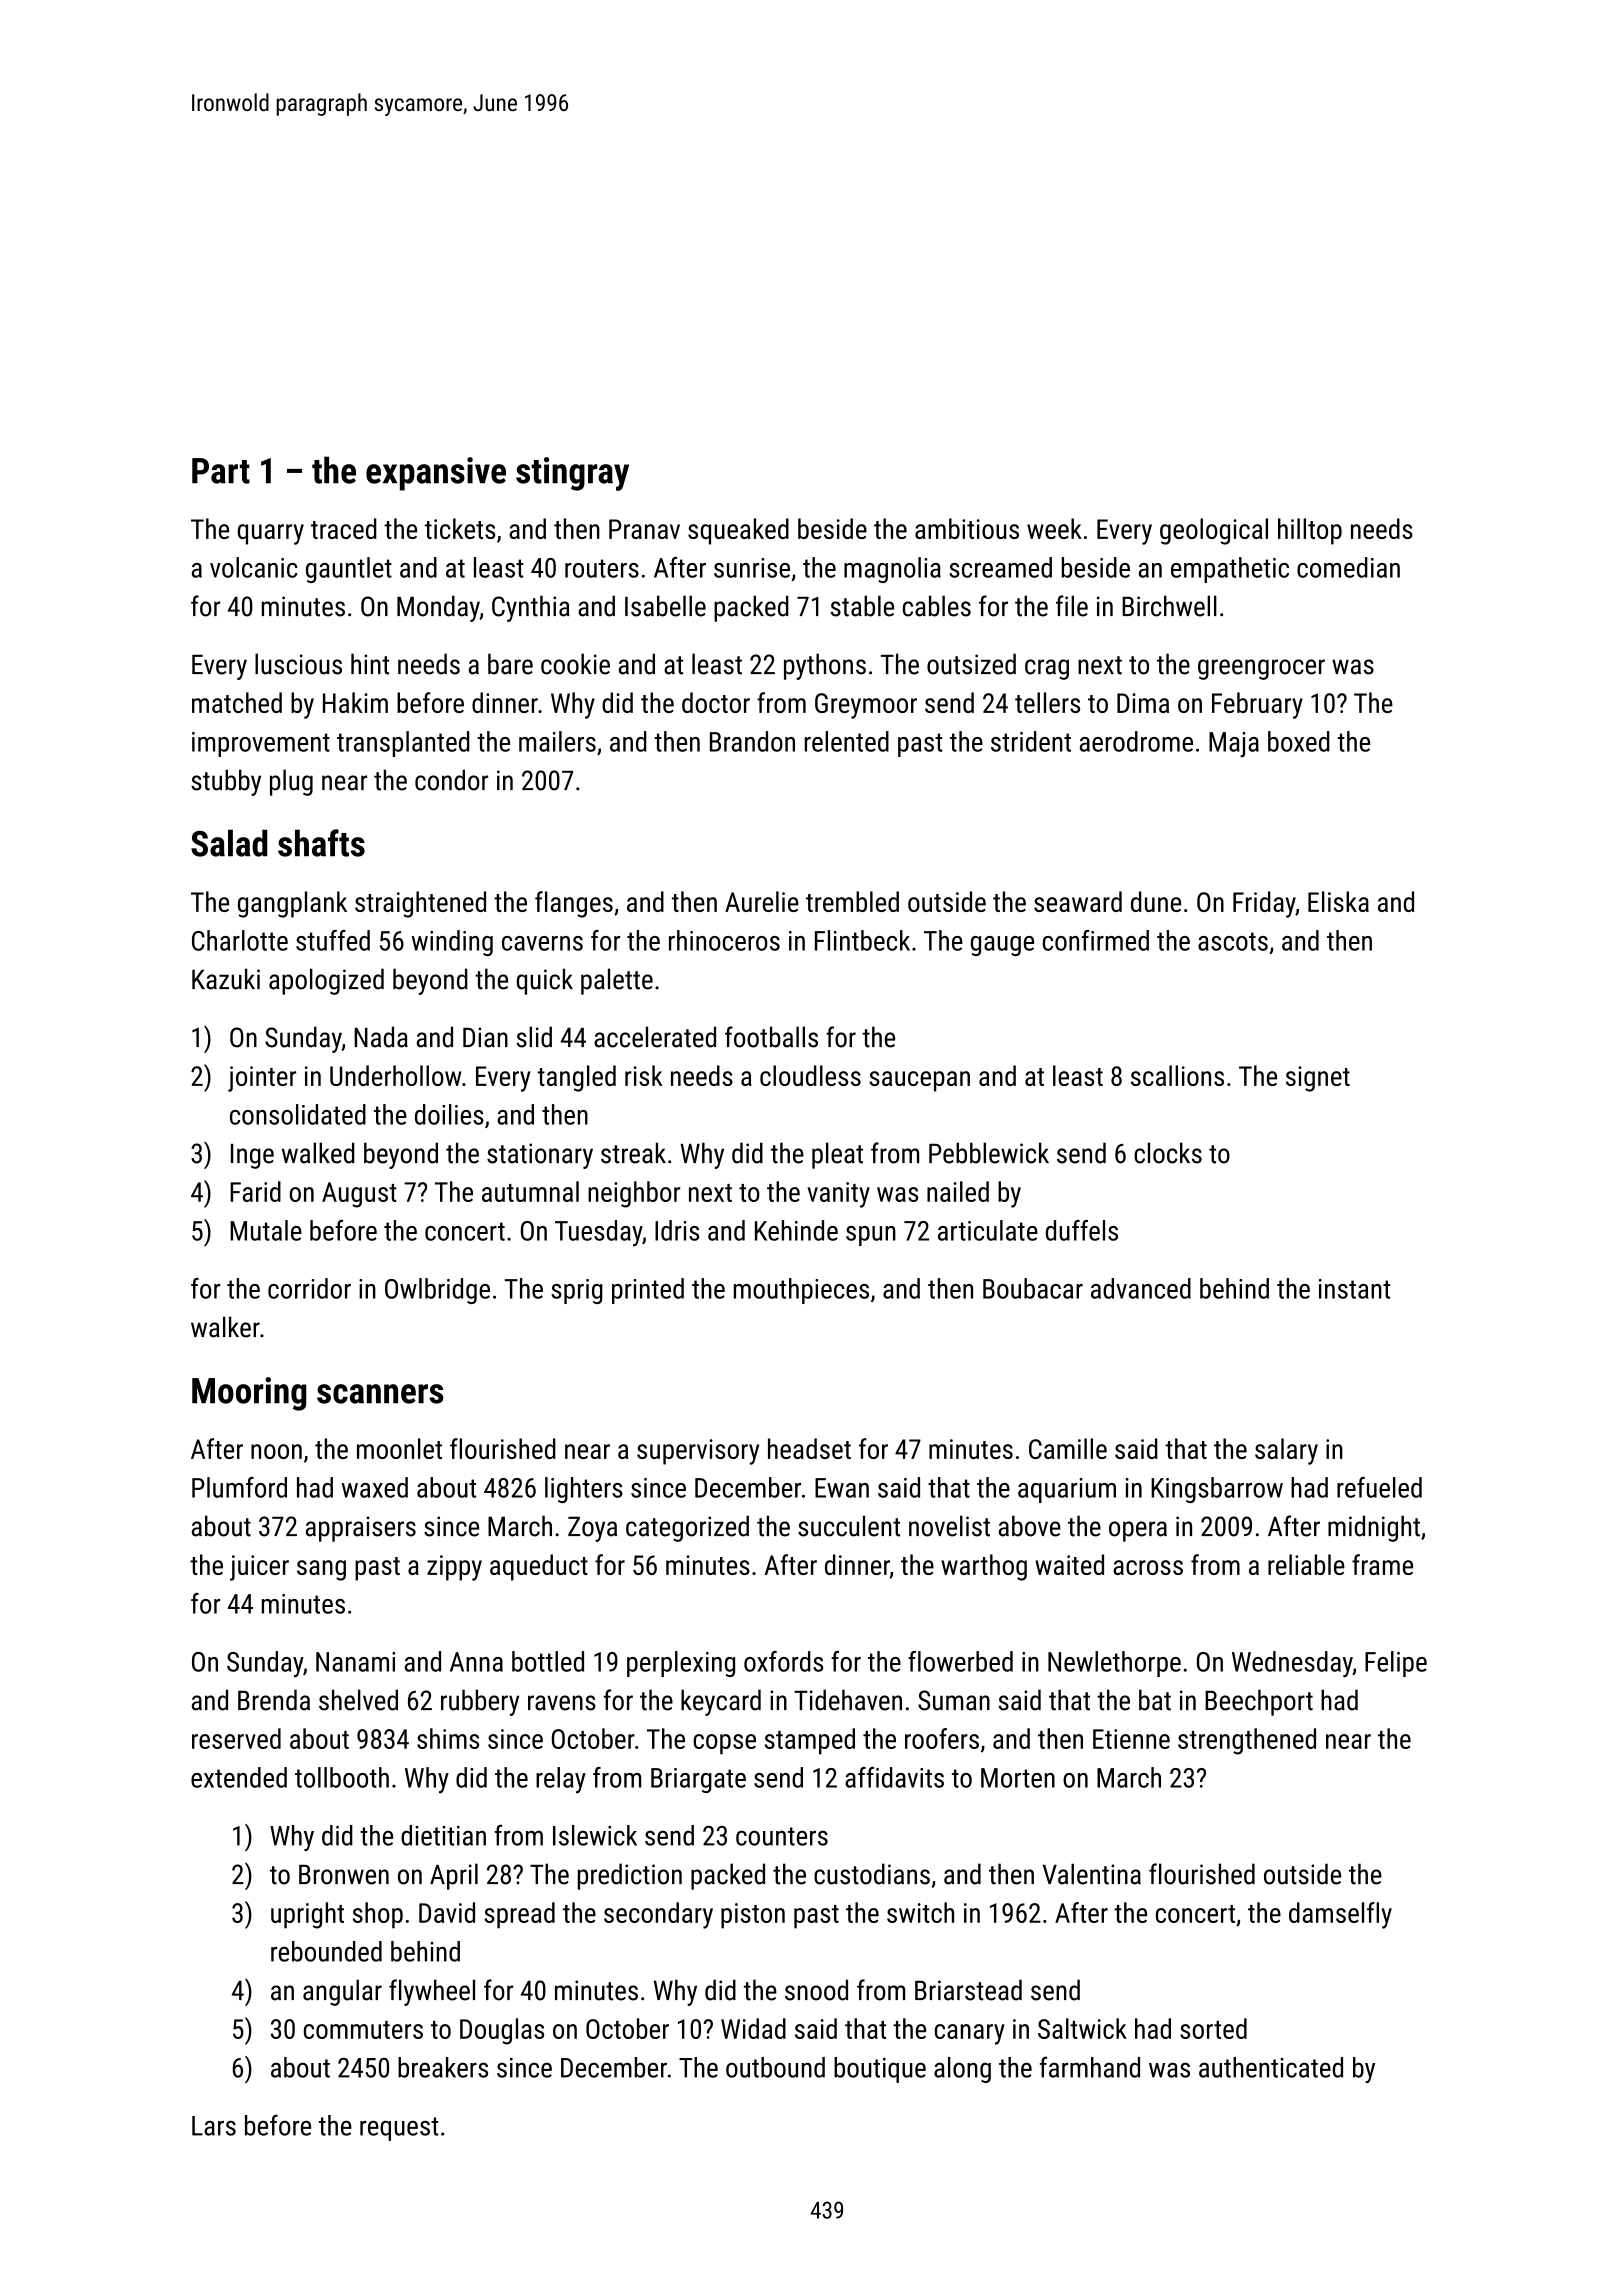 The height and width of the screenshot is (2292, 1620). I want to click on sorted, so click(1213, 2028).
